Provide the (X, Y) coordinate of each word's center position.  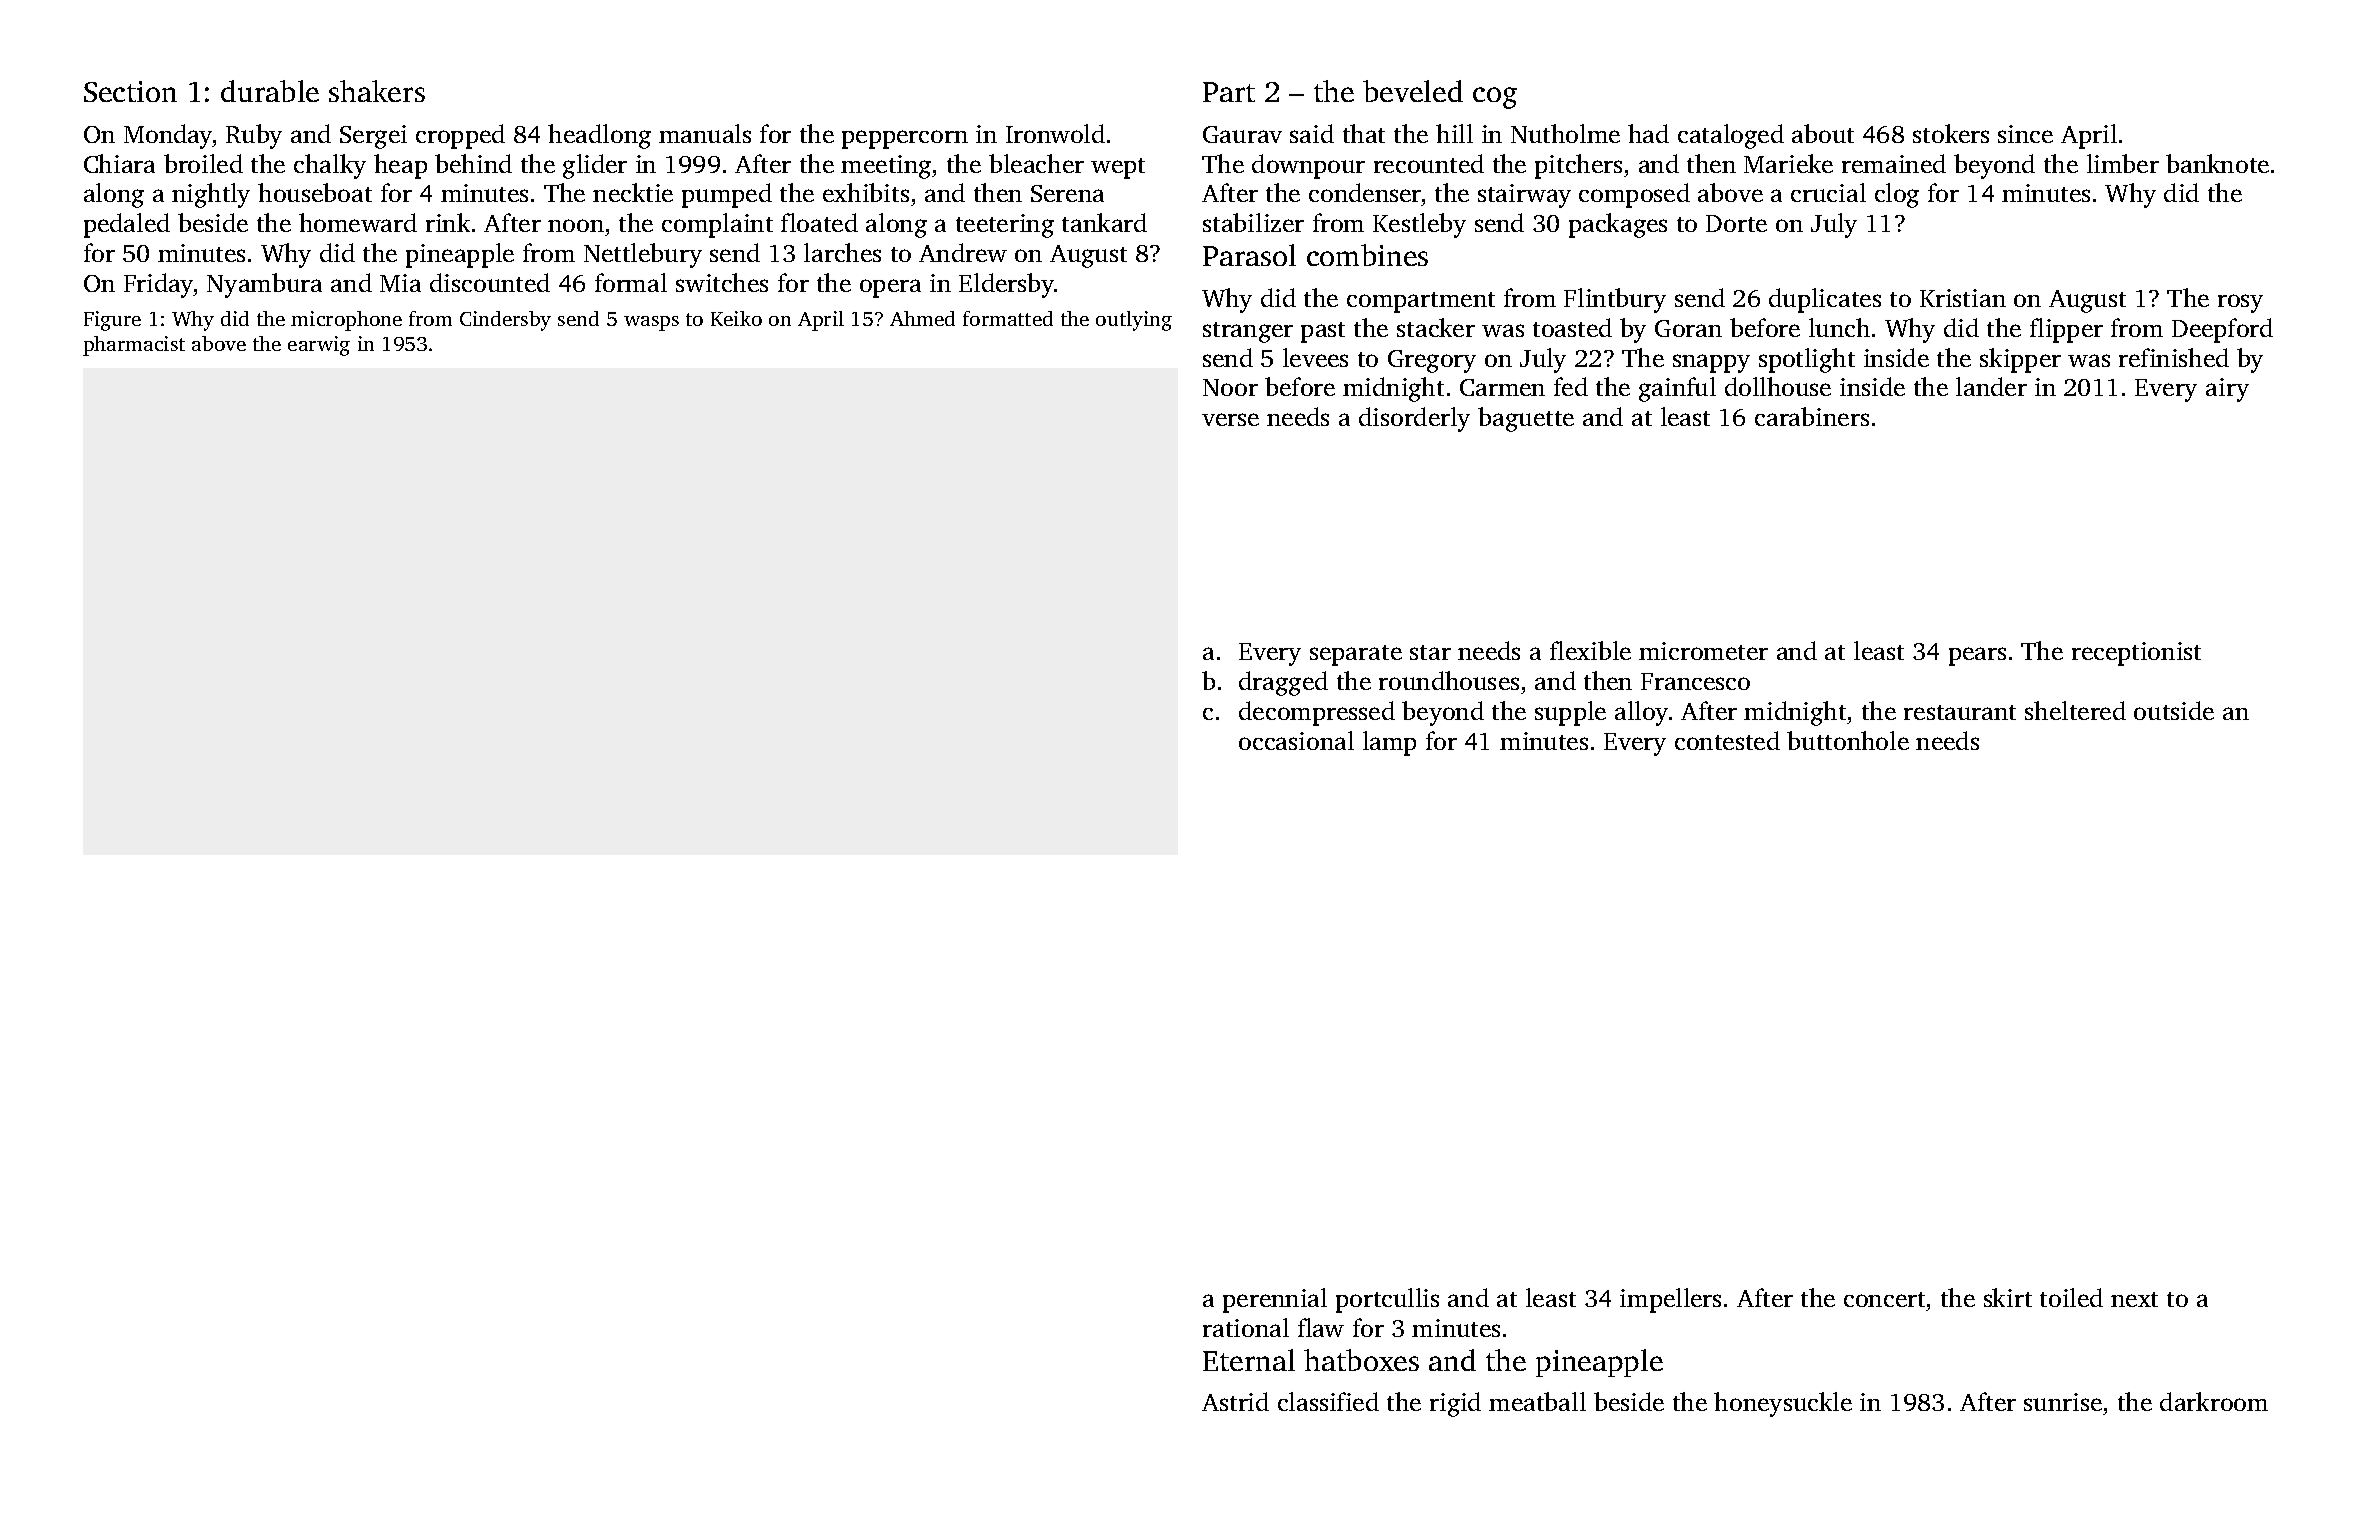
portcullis (1387, 1300)
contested (1727, 740)
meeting (886, 167)
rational (1246, 1327)
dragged (1283, 683)
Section (130, 91)
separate (1356, 655)
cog (1495, 98)
